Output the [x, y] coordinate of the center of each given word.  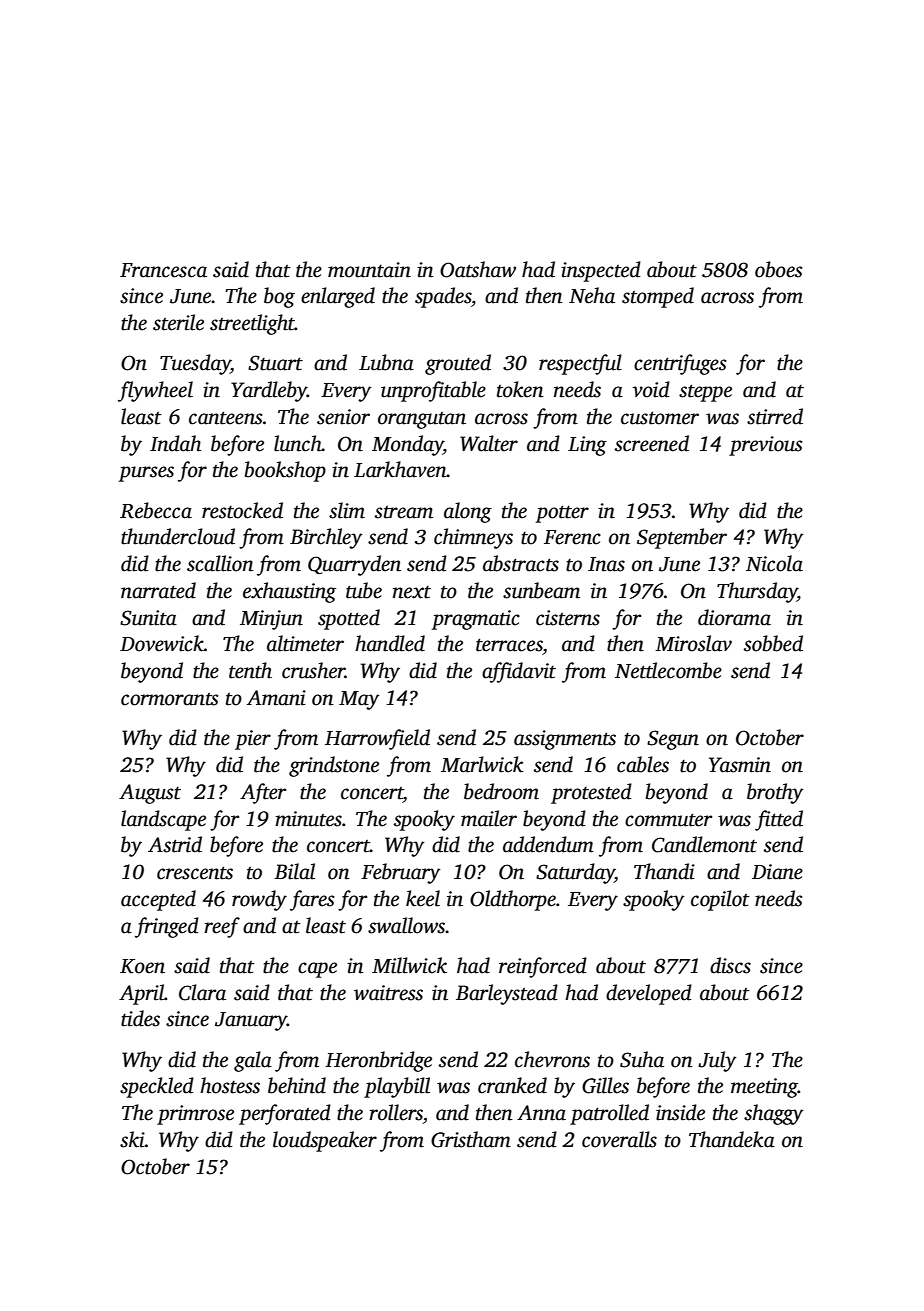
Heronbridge [378, 1061]
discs [730, 965]
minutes [308, 819]
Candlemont [704, 844]
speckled [157, 1087]
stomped [658, 297]
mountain [369, 270]
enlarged [338, 297]
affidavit [519, 672]
